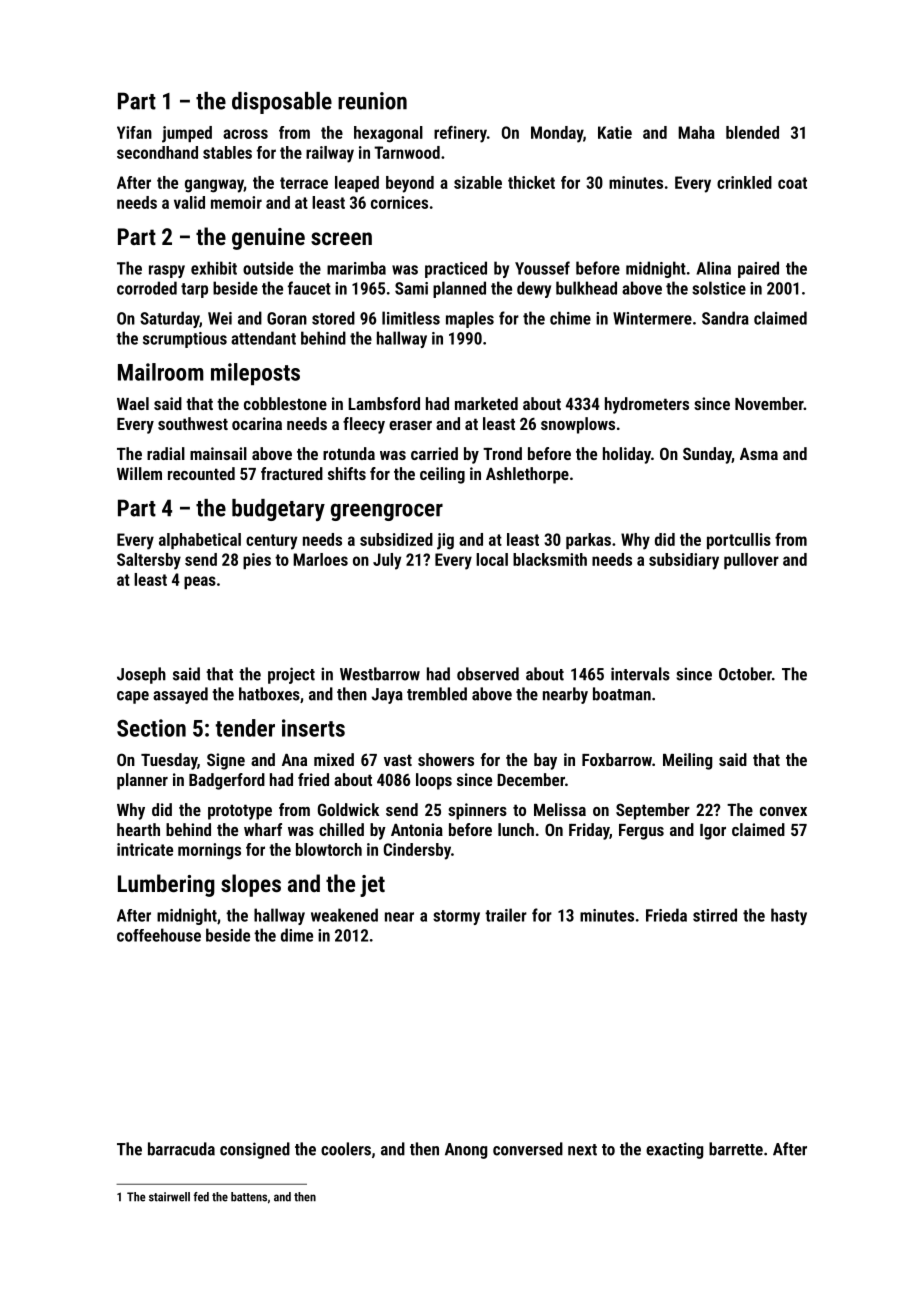 Image resolution: width=924 pixels, height=1308 pixels. What do you see at coordinates (220, 318) in the screenshot?
I see `Wei` at bounding box center [220, 318].
